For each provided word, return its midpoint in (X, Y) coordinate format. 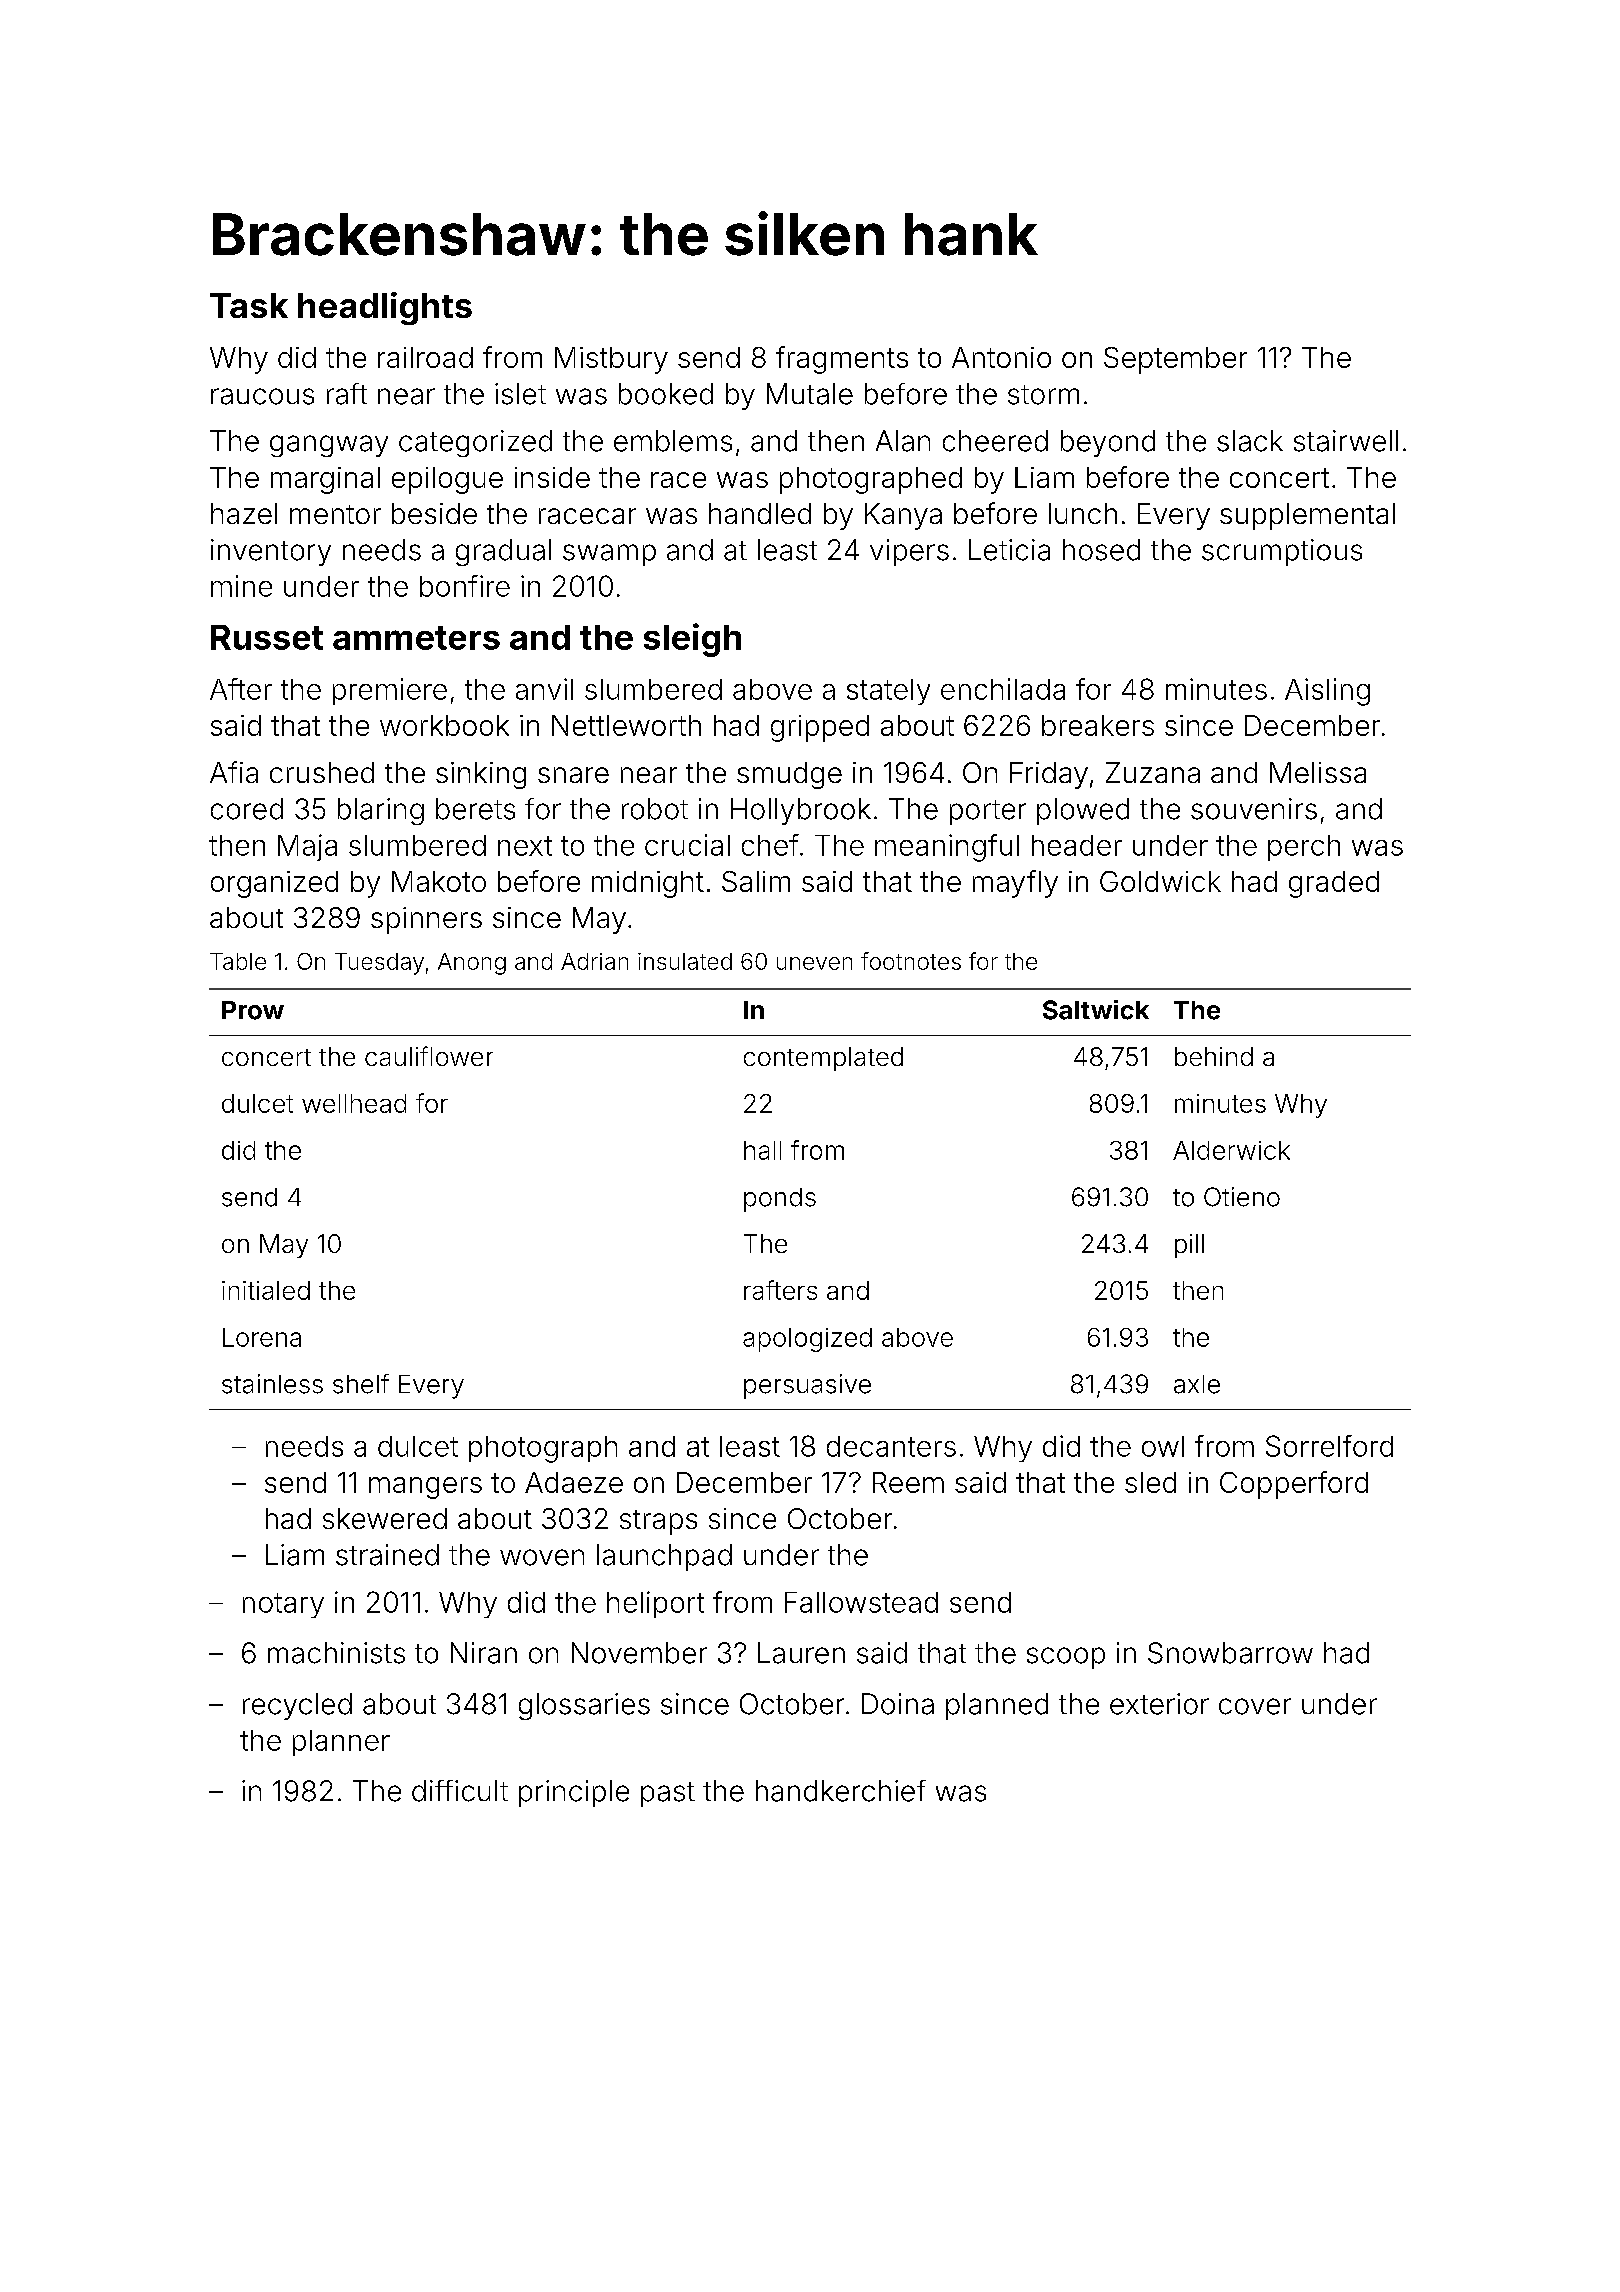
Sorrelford (1329, 1446)
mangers (425, 1488)
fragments (842, 360)
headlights (385, 308)
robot (655, 809)
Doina (898, 1704)
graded (1334, 884)
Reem (908, 1482)
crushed (322, 772)
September (1175, 360)
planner (341, 1743)
